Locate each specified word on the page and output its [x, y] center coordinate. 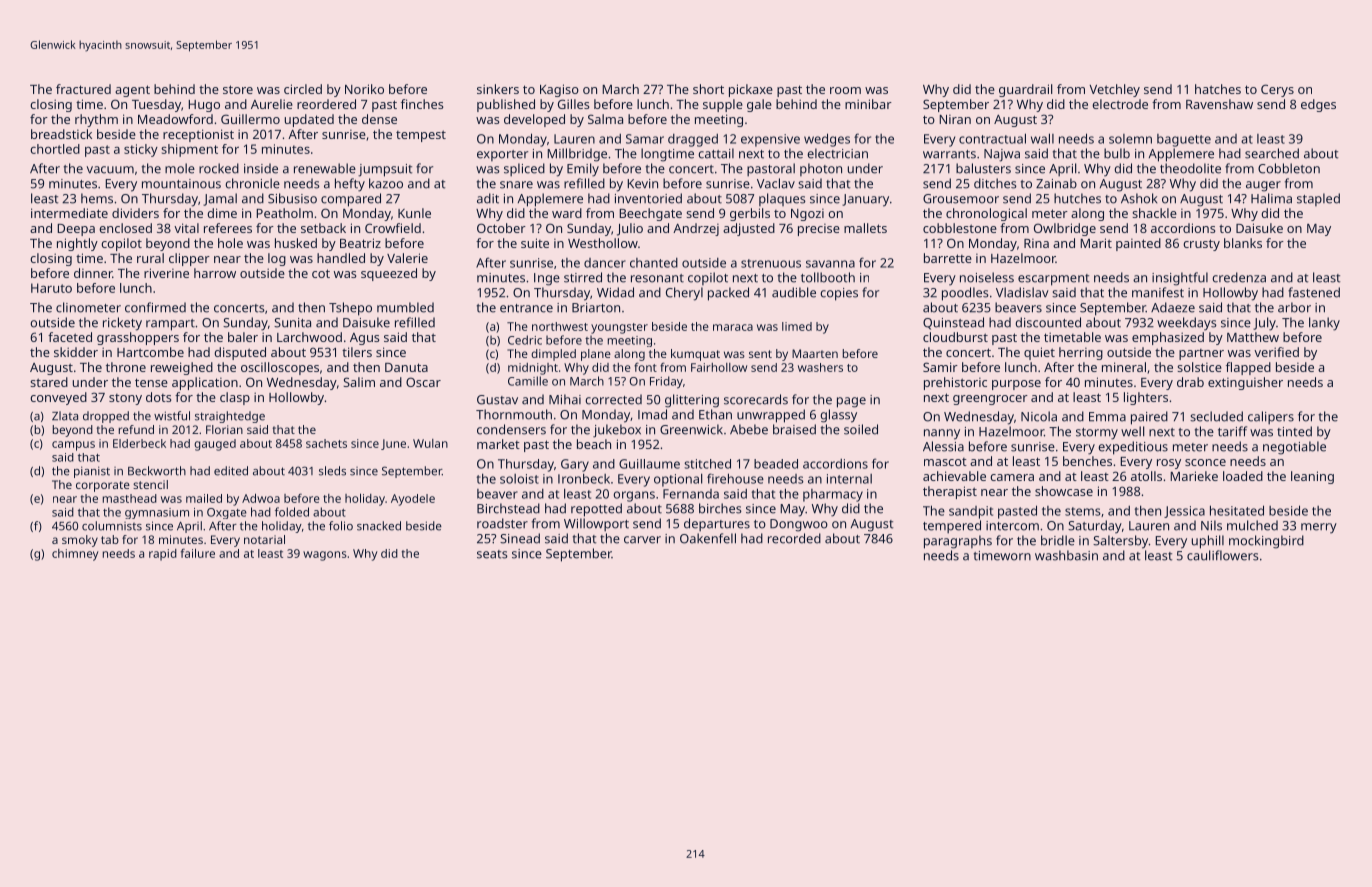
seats [492, 554]
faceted [70, 337]
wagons [325, 556]
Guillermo [250, 119]
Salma [605, 119]
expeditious [1133, 448]
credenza [1239, 277]
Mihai [565, 399]
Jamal [220, 199]
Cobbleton [1289, 168]
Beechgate [650, 214]
